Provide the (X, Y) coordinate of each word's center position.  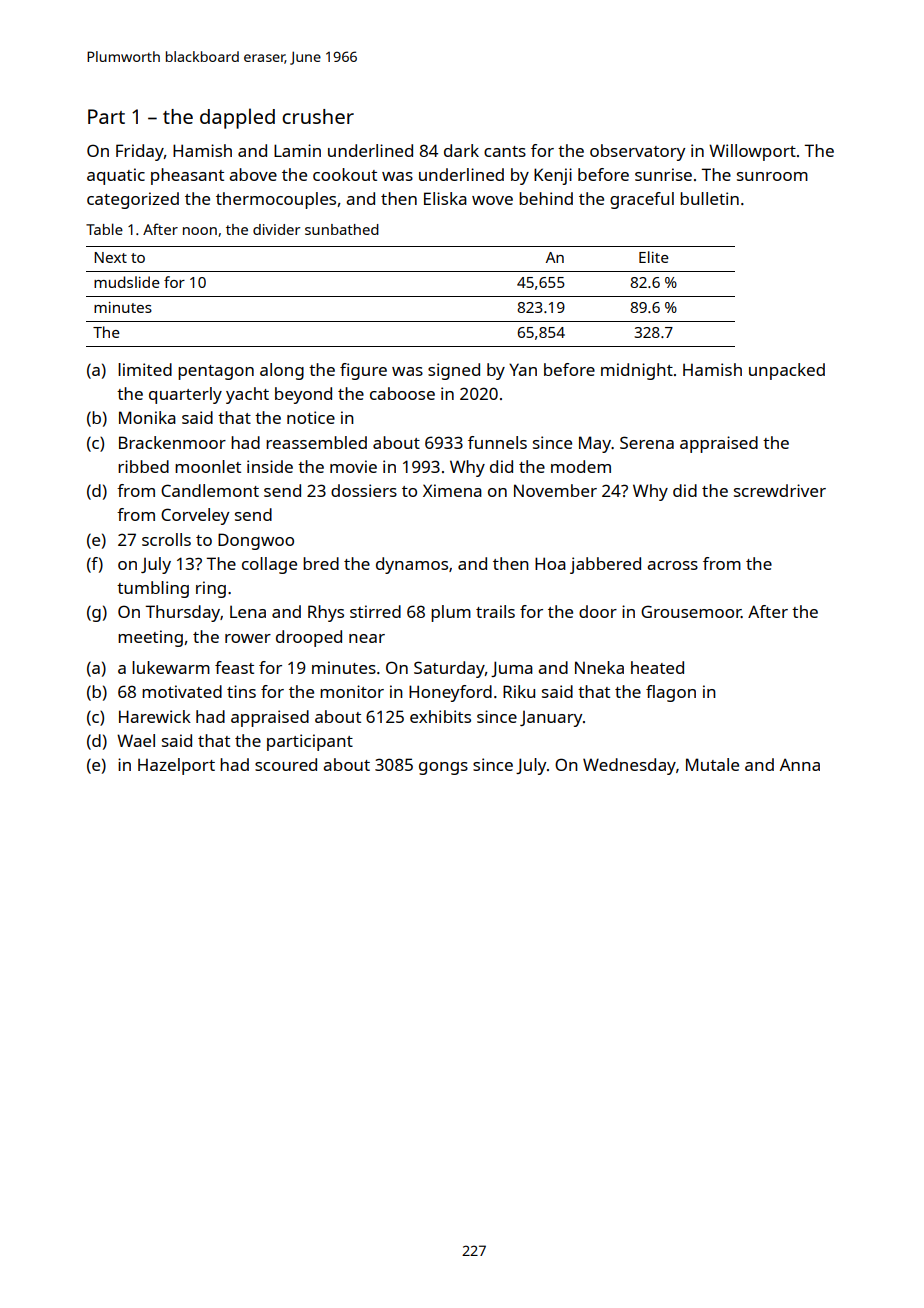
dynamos (412, 565)
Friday (140, 152)
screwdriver (780, 490)
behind (546, 198)
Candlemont (210, 490)
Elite (654, 257)
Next (110, 257)
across (672, 565)
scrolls (166, 539)
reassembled (316, 442)
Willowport (752, 152)
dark (461, 150)
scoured (286, 764)
